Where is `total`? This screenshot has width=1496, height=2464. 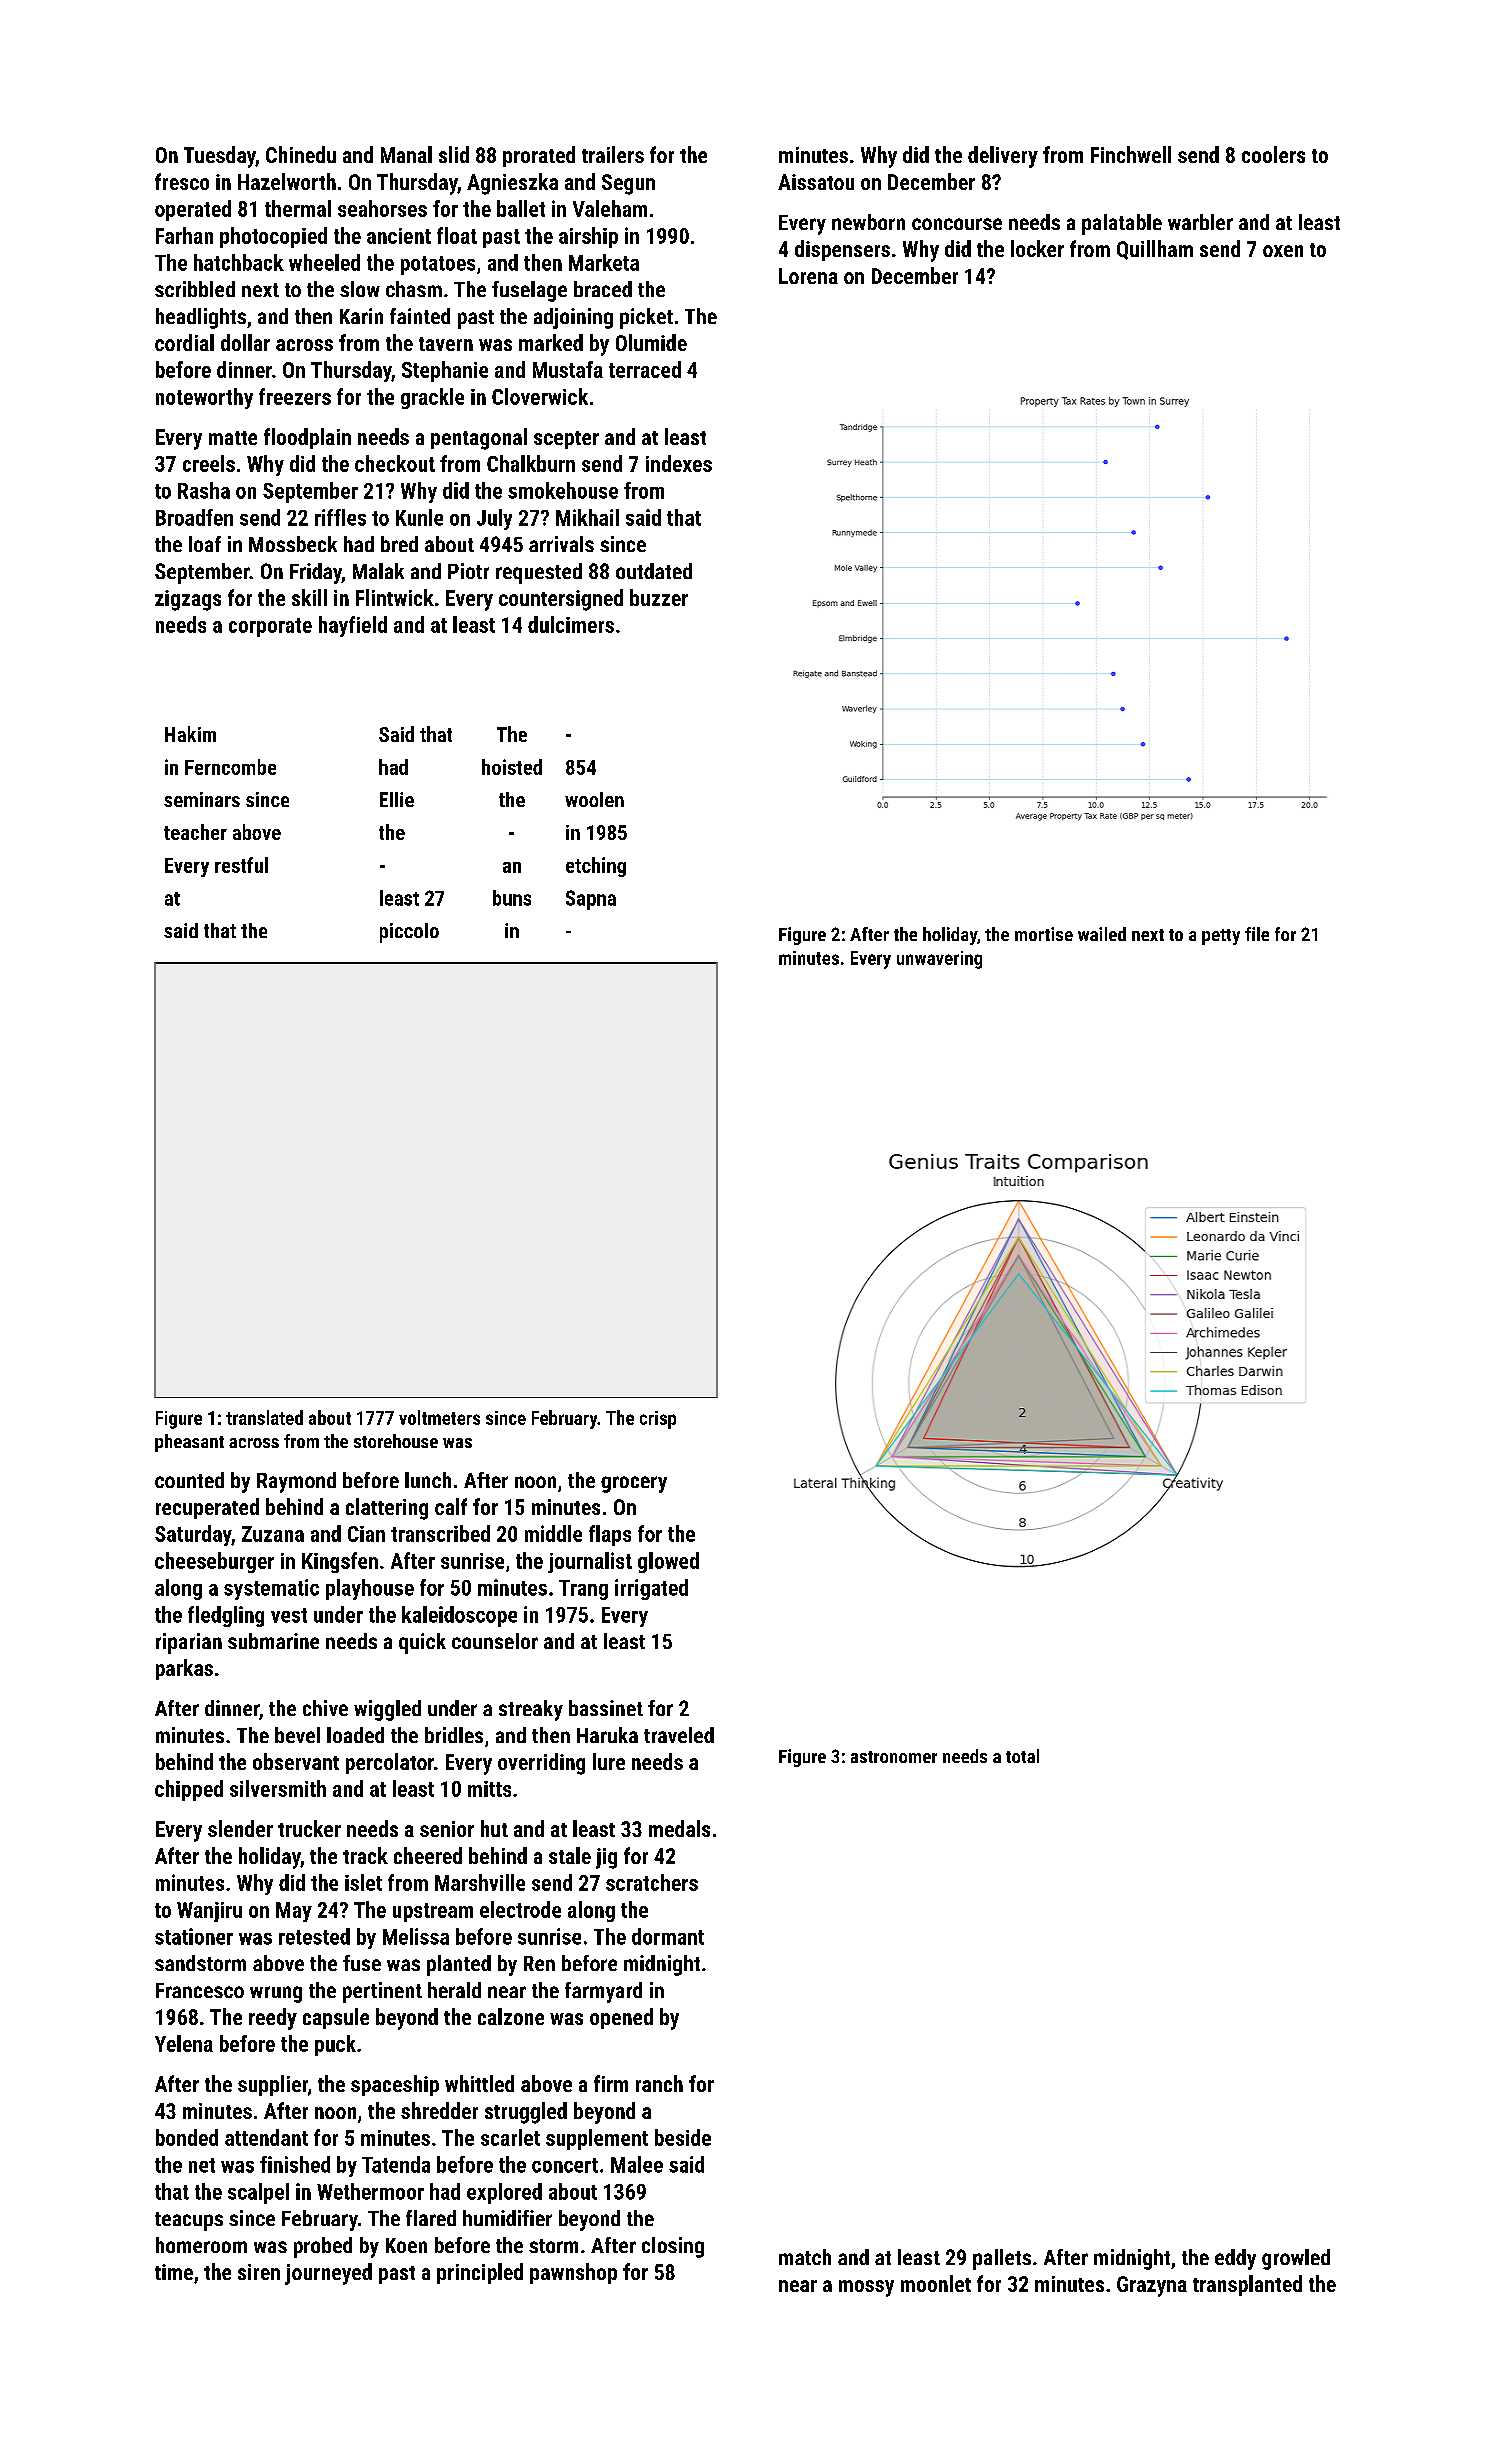
total is located at coordinates (1022, 1756).
